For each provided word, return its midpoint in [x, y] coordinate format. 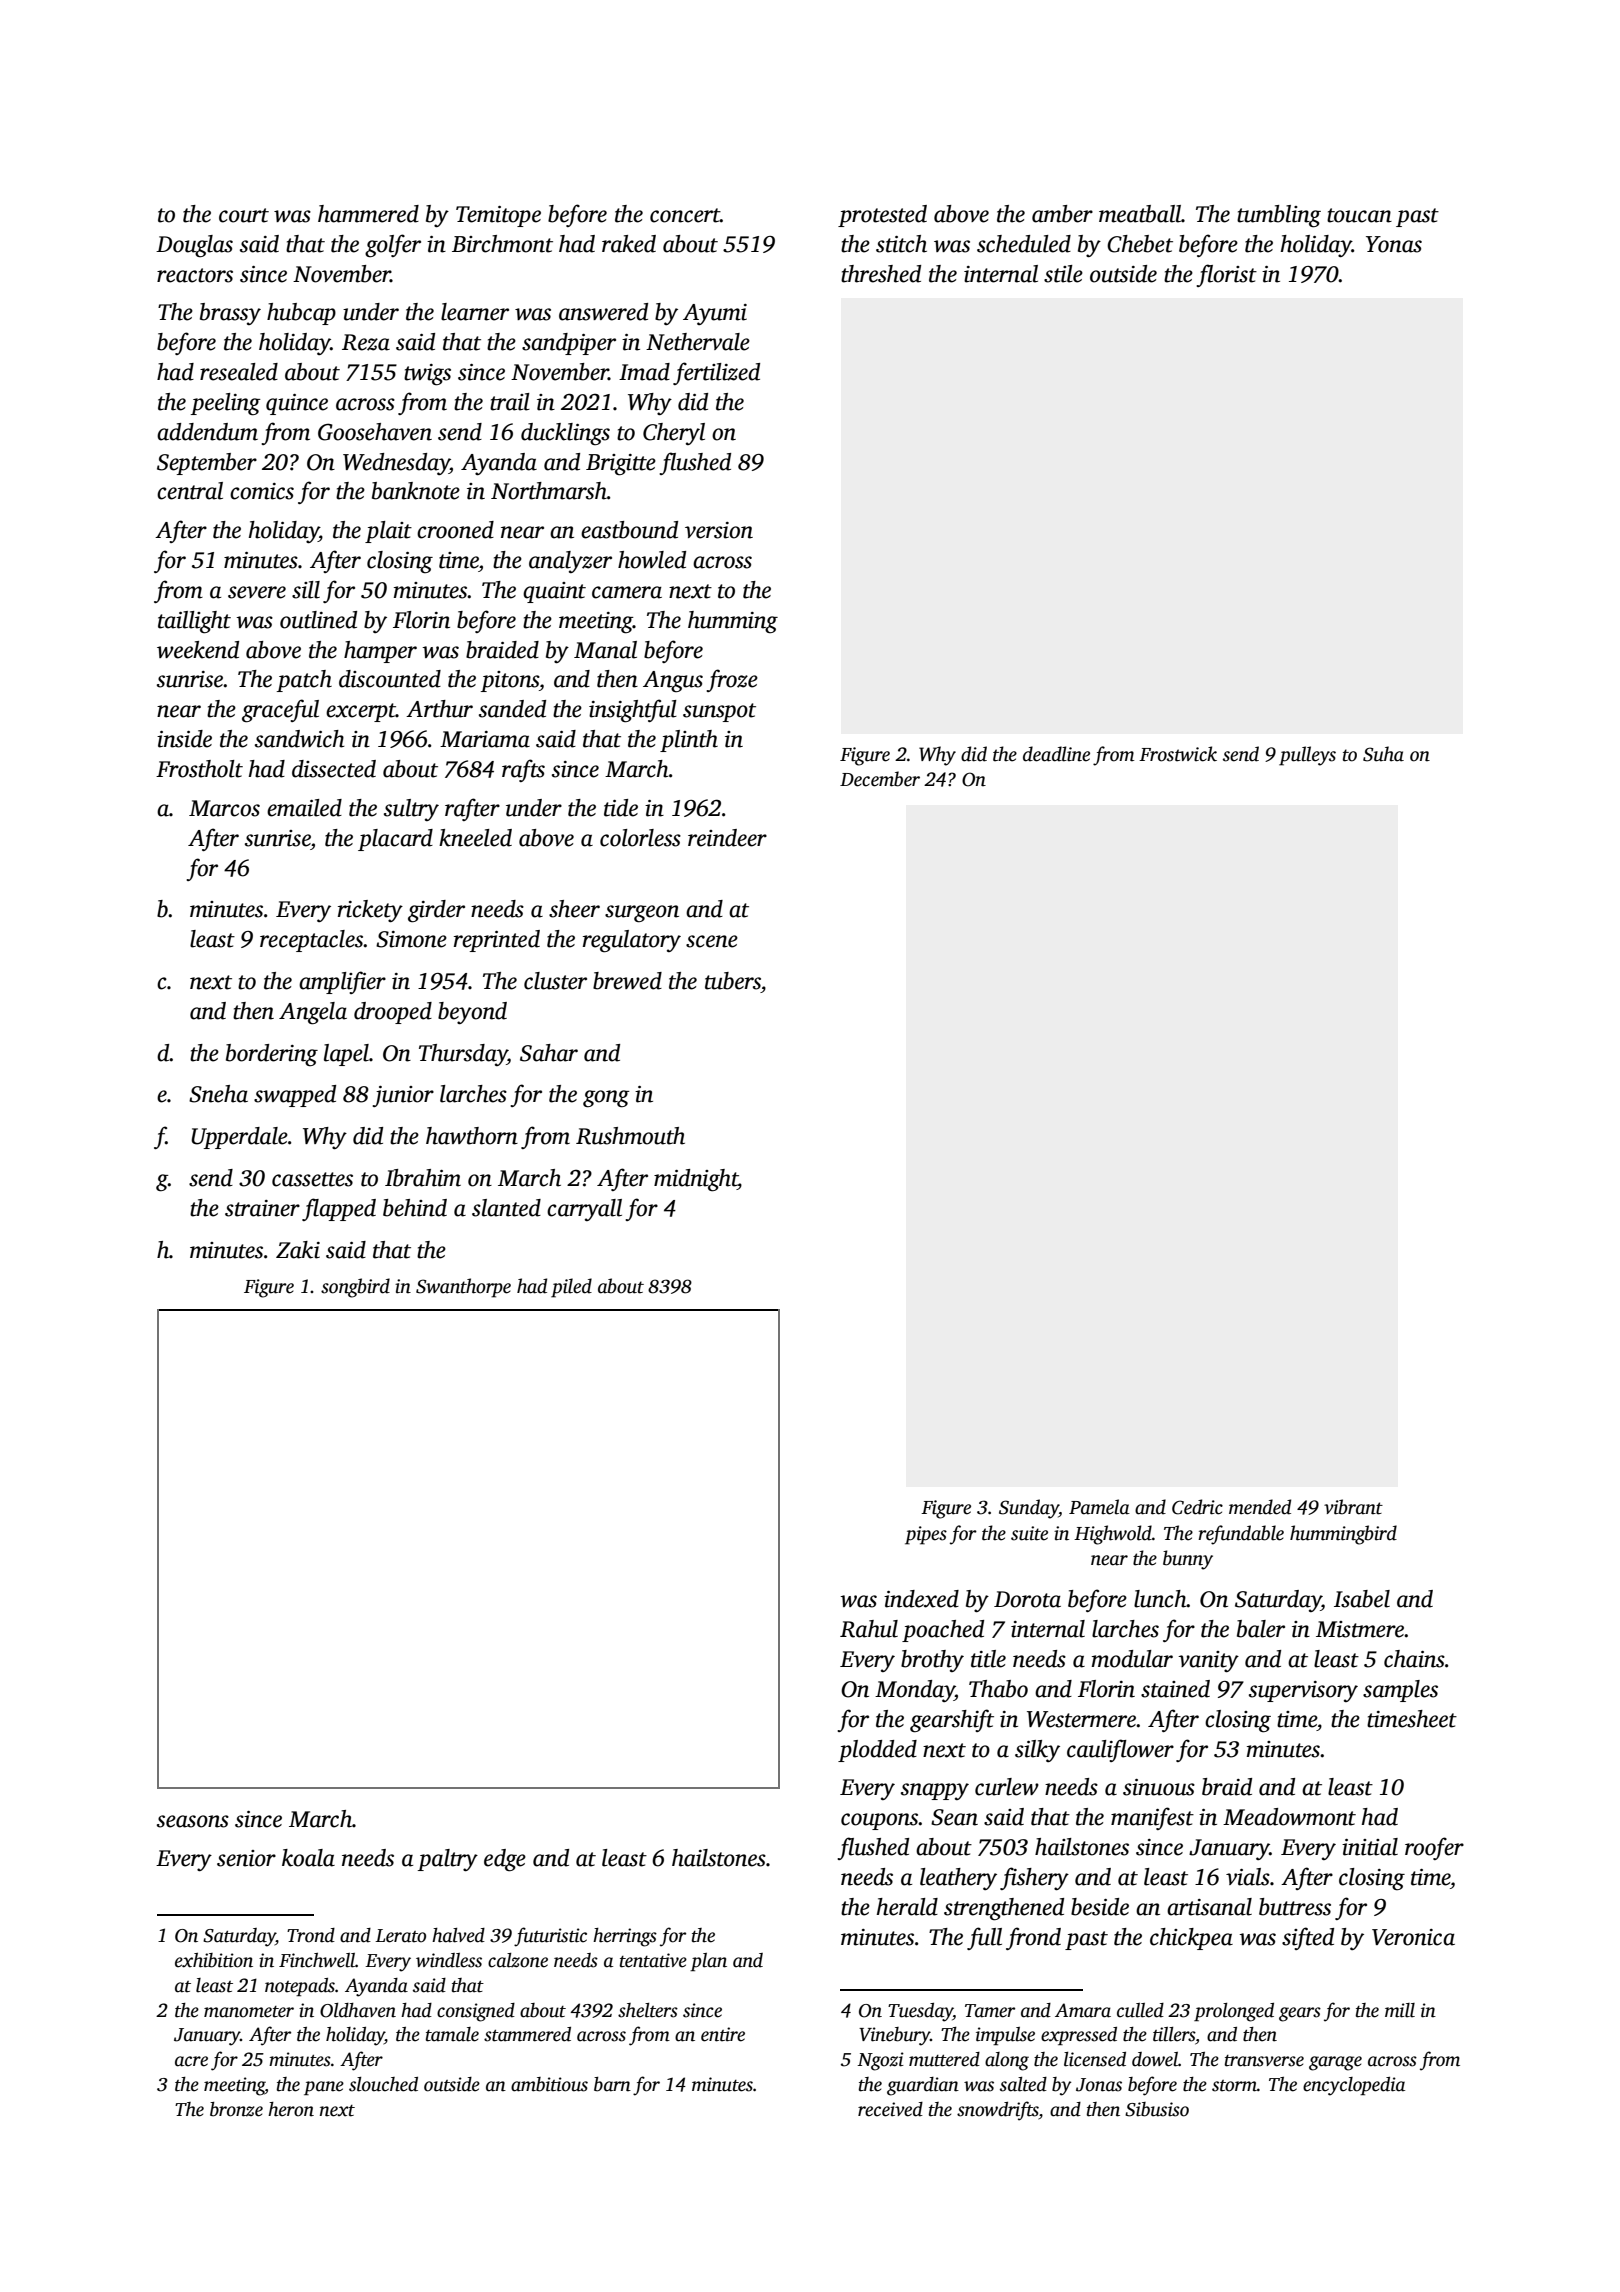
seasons [193, 1821]
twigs [427, 375]
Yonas [1394, 244]
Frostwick [1178, 754]
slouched [383, 2084]
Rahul [869, 1629]
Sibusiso [1157, 2109]
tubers [733, 981]
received [890, 2109]
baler [1261, 1629]
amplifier [342, 982]
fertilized [716, 373]
